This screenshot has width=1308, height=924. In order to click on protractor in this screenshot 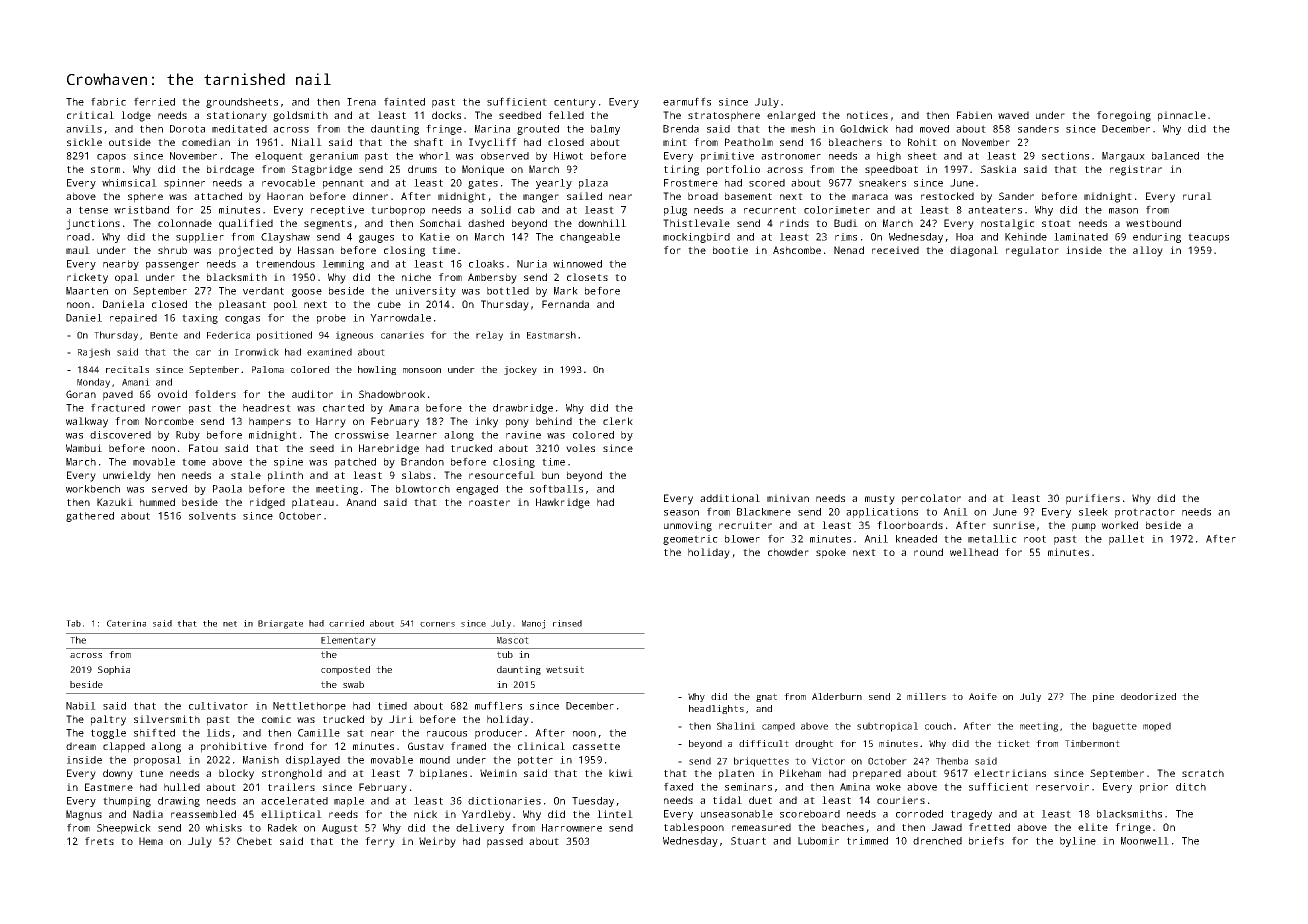, I will do `click(1145, 513)`.
